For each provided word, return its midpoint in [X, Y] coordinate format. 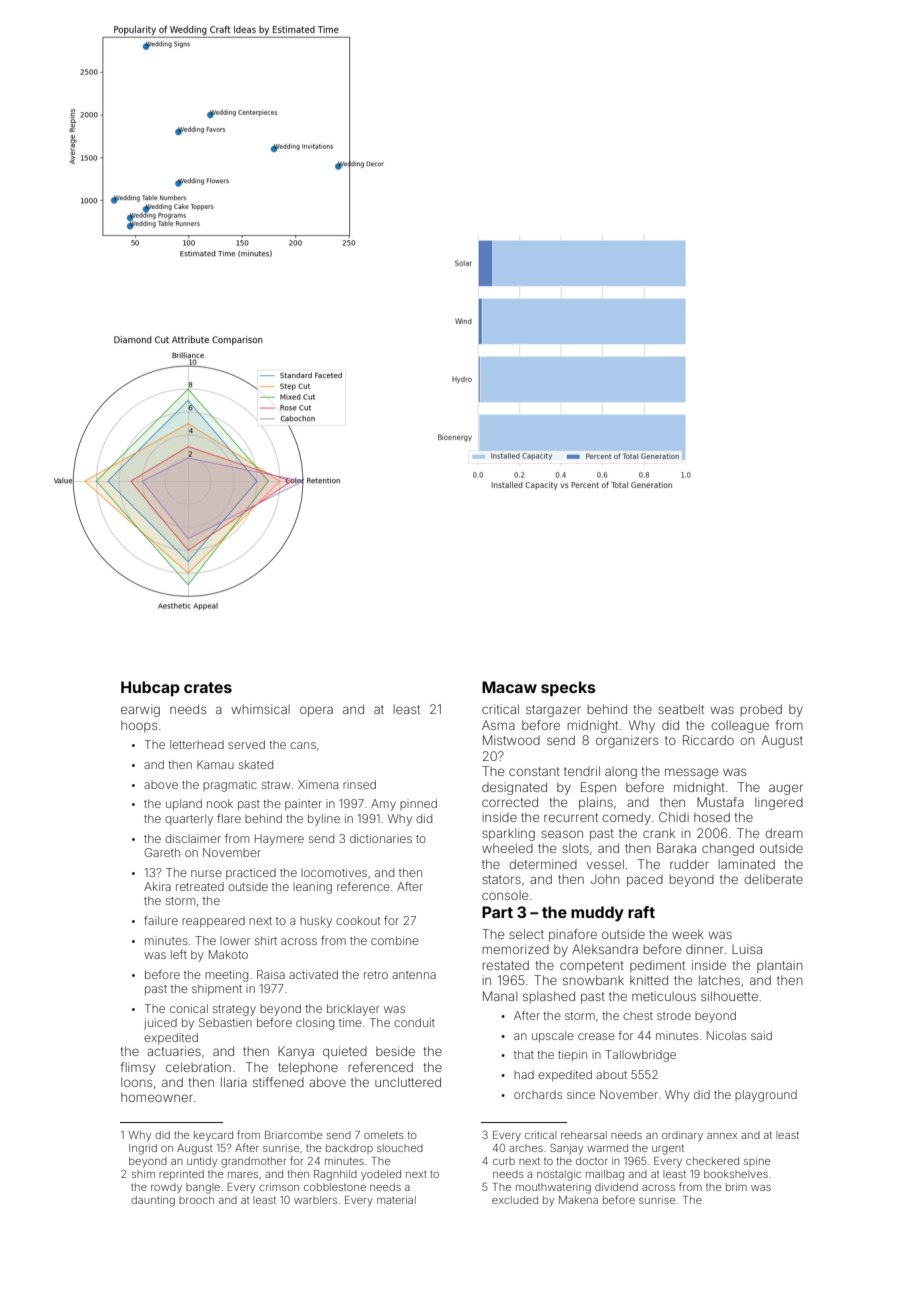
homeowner [157, 1097]
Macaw [509, 687]
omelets [384, 1135]
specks [568, 688]
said [761, 1035]
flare [229, 818]
